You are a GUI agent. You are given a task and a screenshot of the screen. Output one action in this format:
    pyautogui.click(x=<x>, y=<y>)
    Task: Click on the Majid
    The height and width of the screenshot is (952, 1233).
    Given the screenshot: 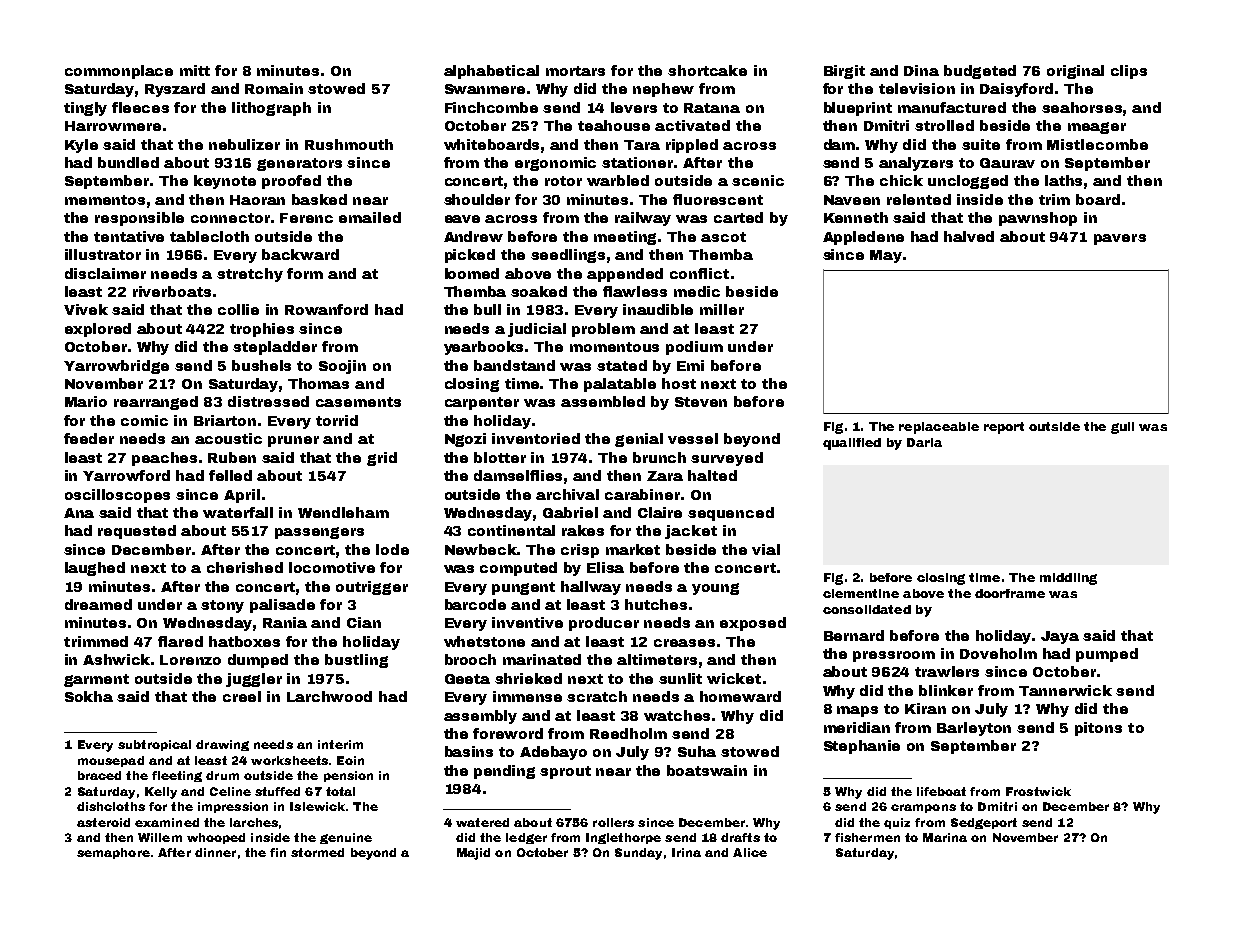 What is the action you would take?
    pyautogui.click(x=473, y=854)
